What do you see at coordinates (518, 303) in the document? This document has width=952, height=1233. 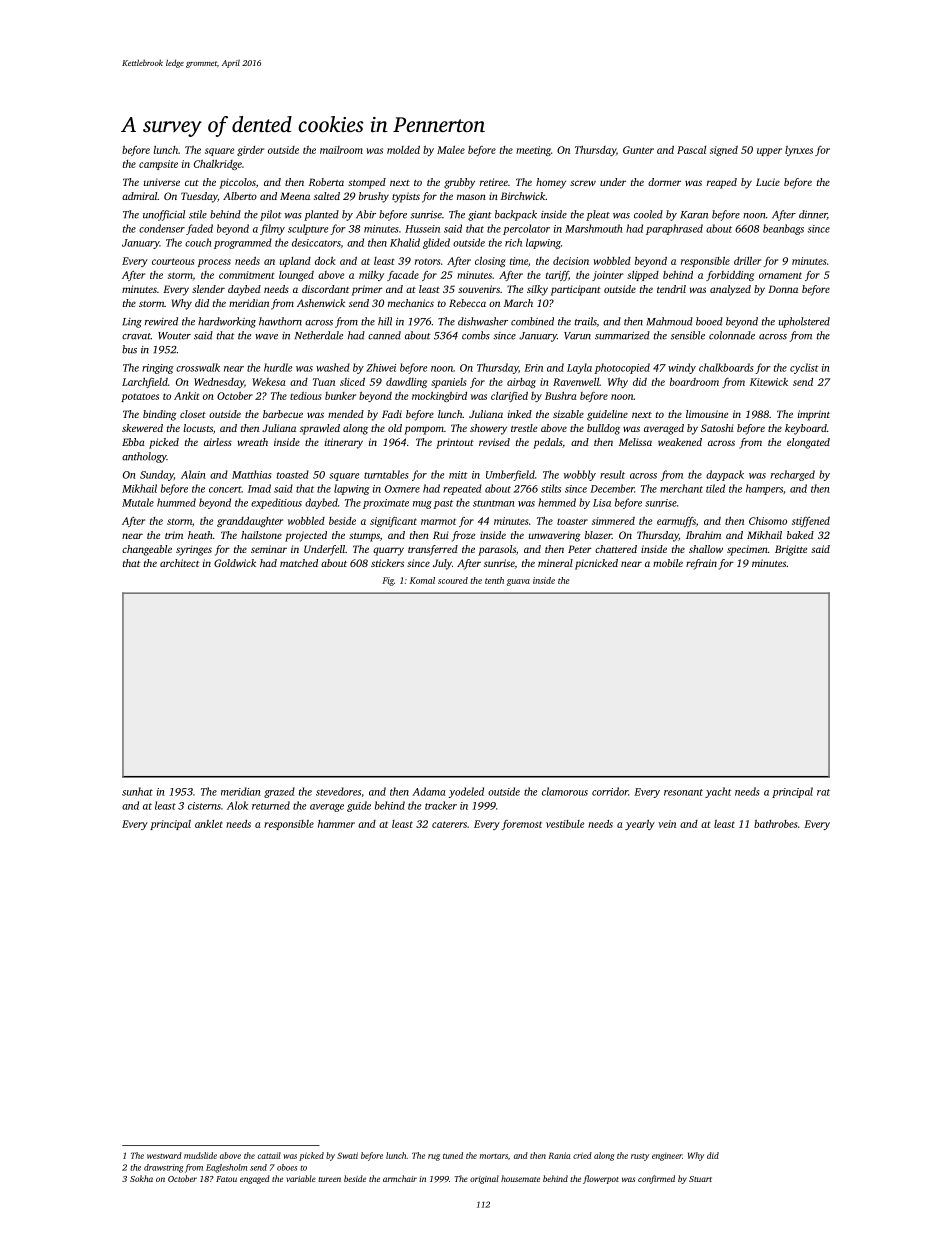 I see `March` at bounding box center [518, 303].
